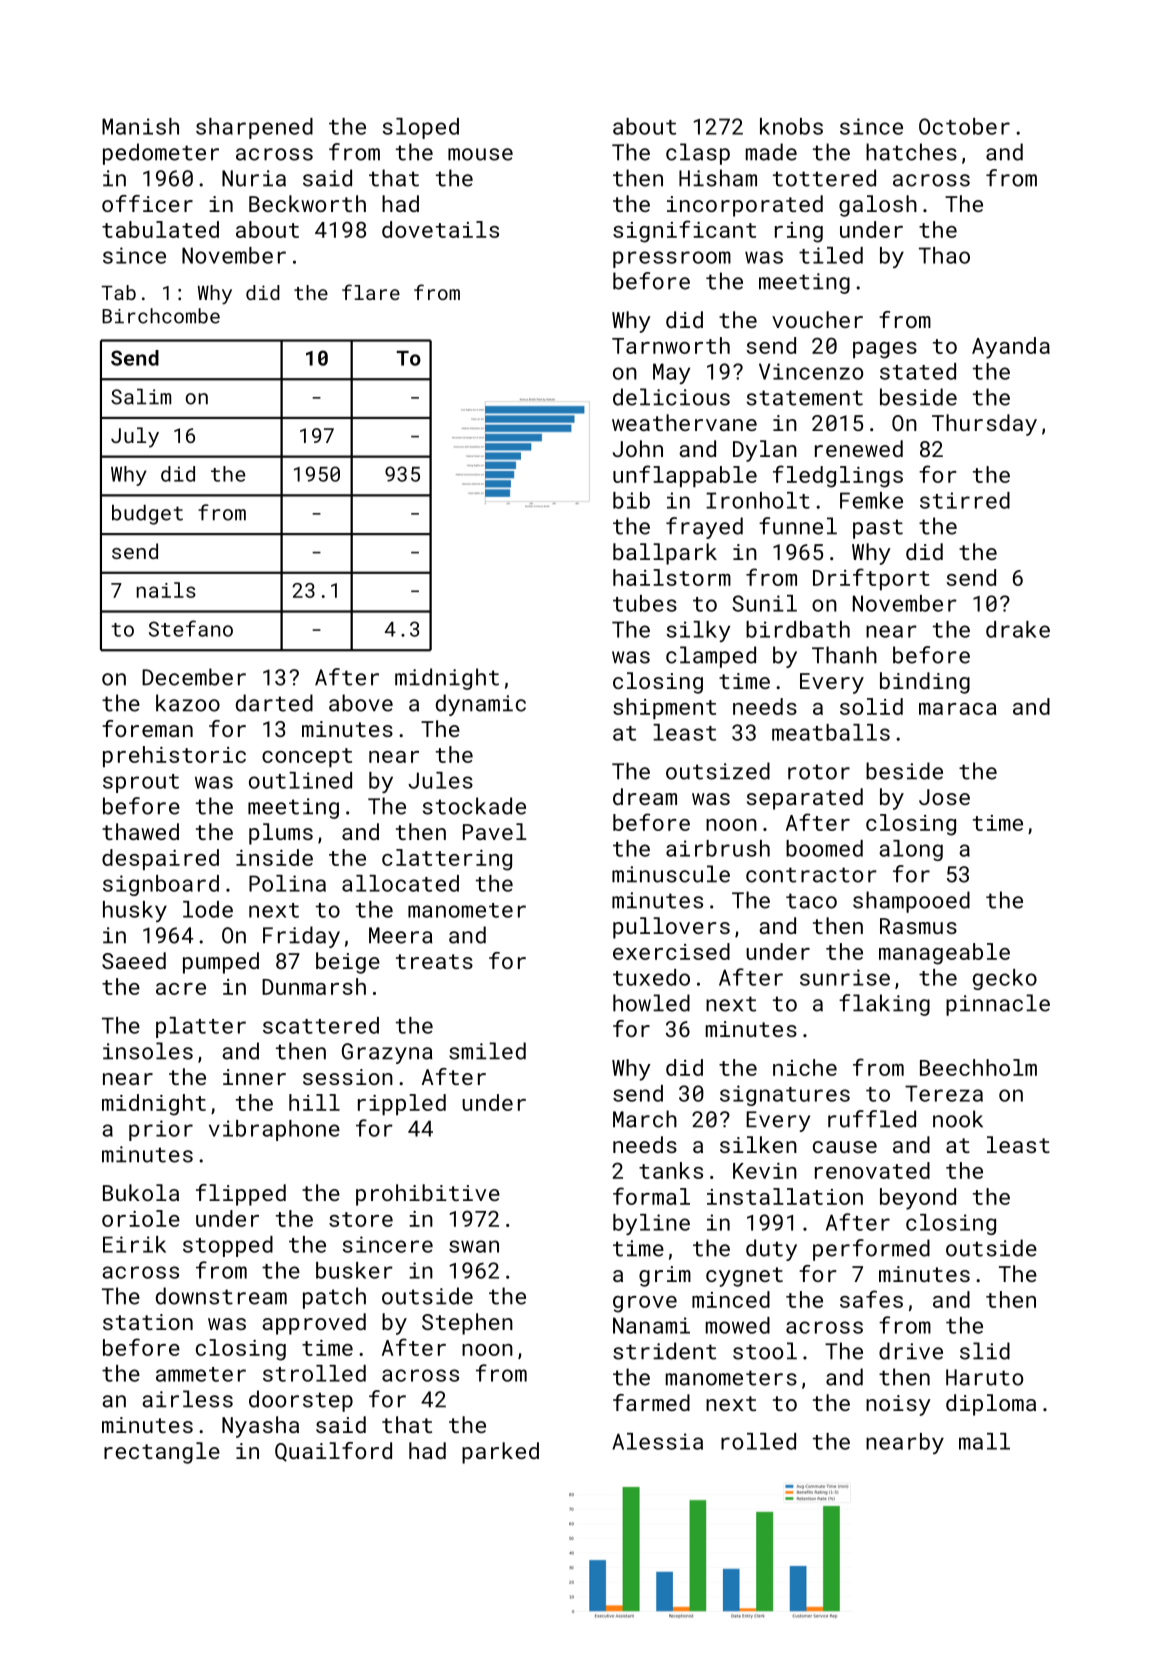 The height and width of the image is (1654, 1165). What do you see at coordinates (314, 986) in the image?
I see `Dunmarsh` at bounding box center [314, 986].
